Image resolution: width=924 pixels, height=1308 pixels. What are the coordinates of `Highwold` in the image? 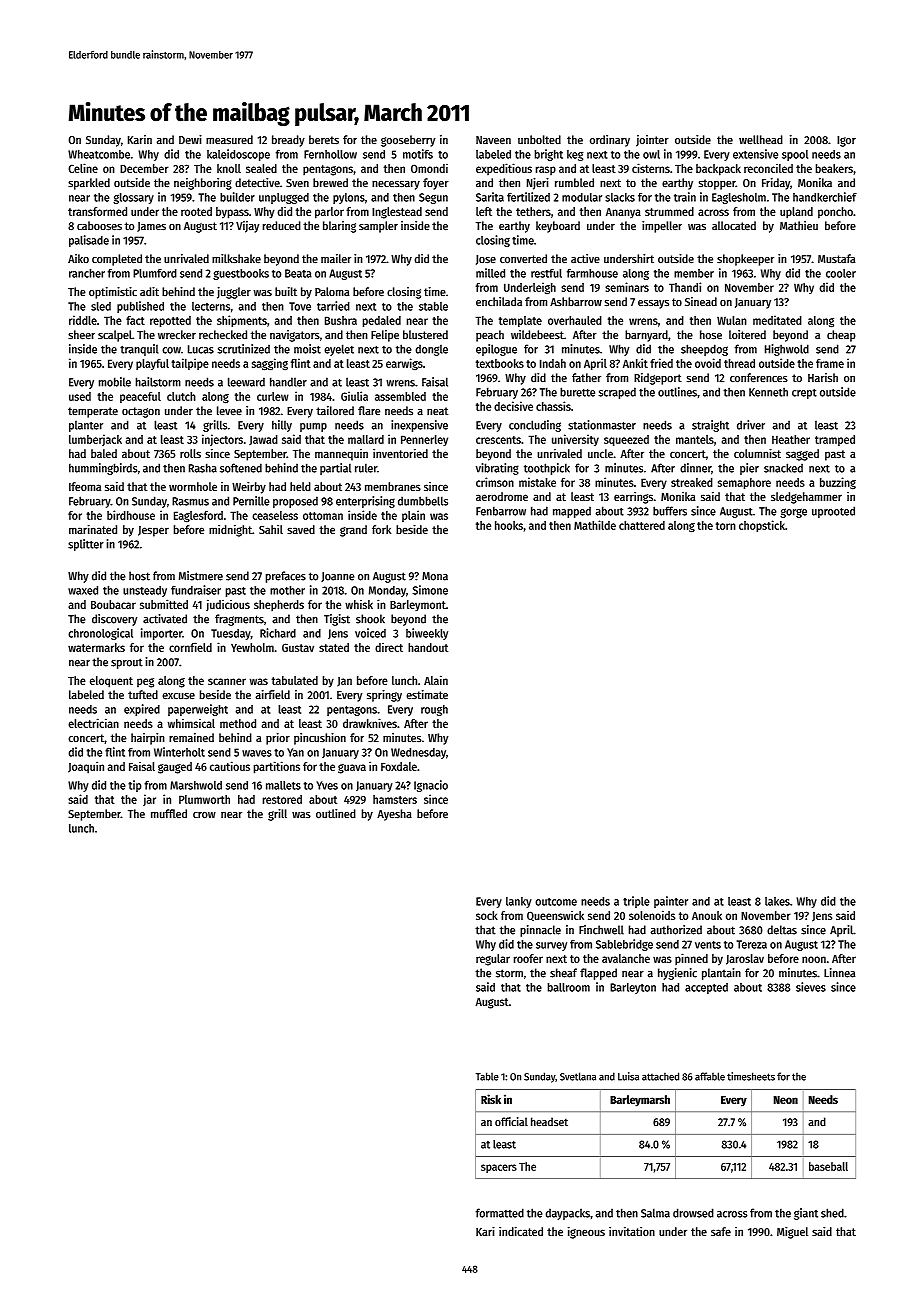 It's located at (787, 350).
